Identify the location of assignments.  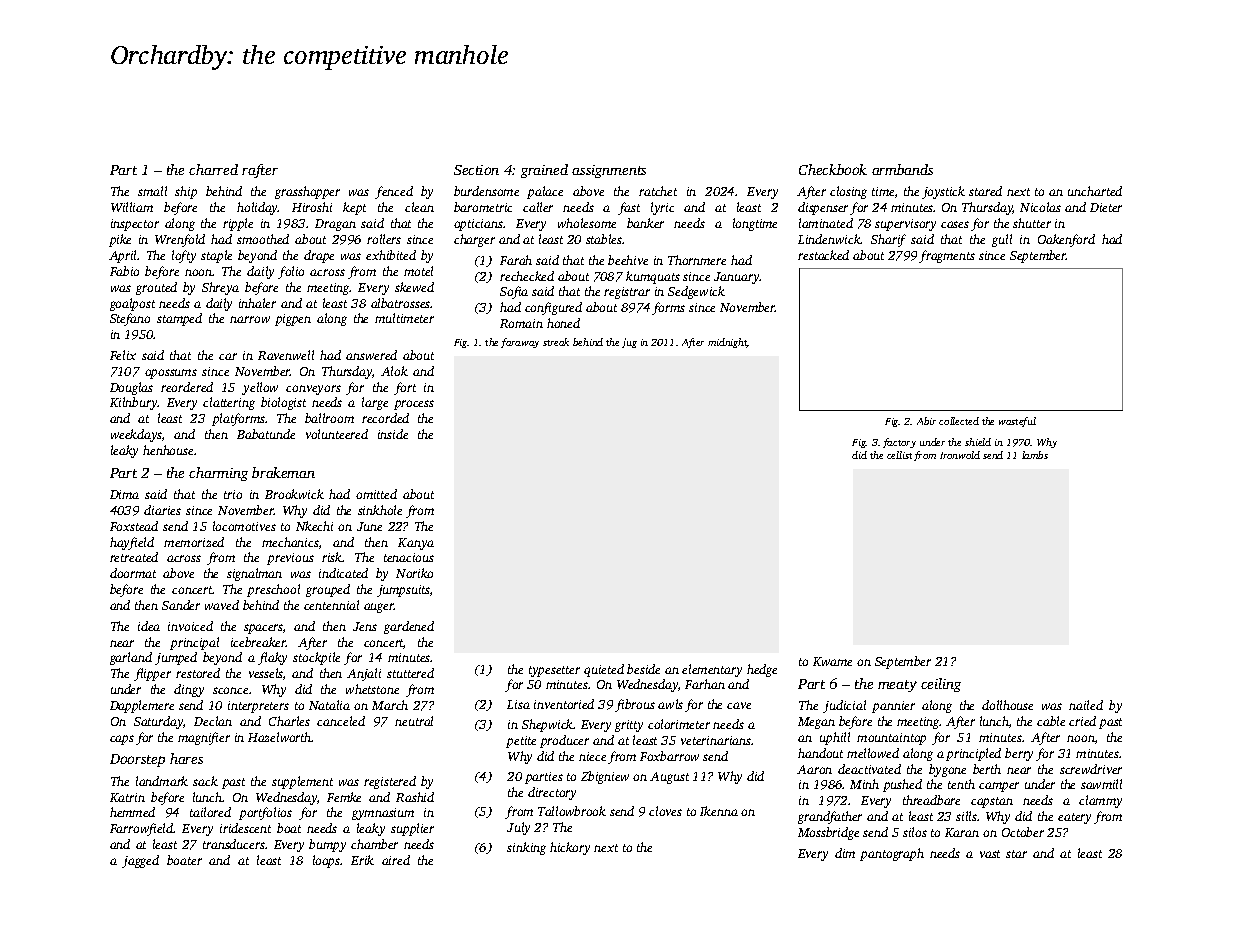
(609, 171).
